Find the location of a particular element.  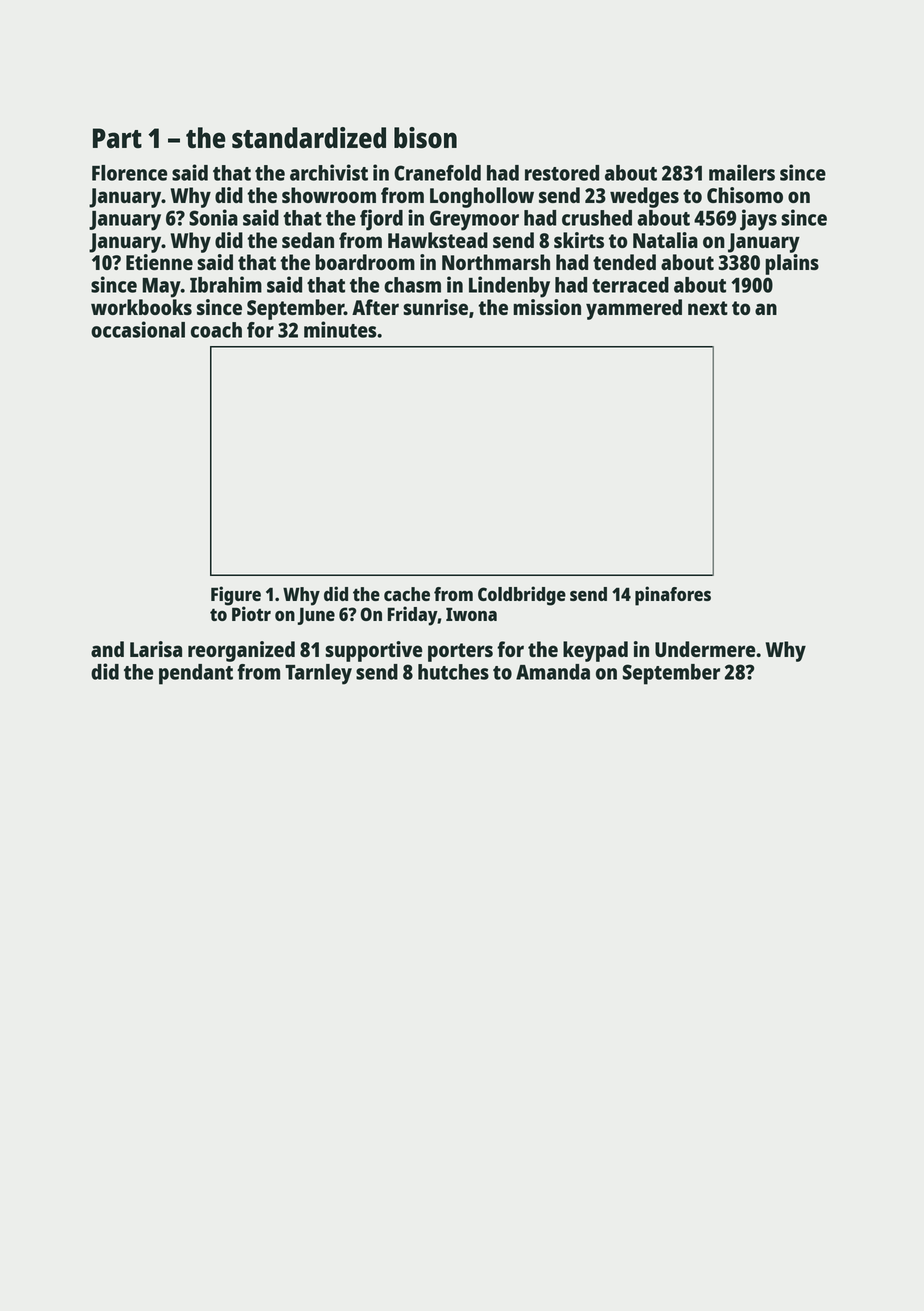

Chisomo is located at coordinates (745, 195).
